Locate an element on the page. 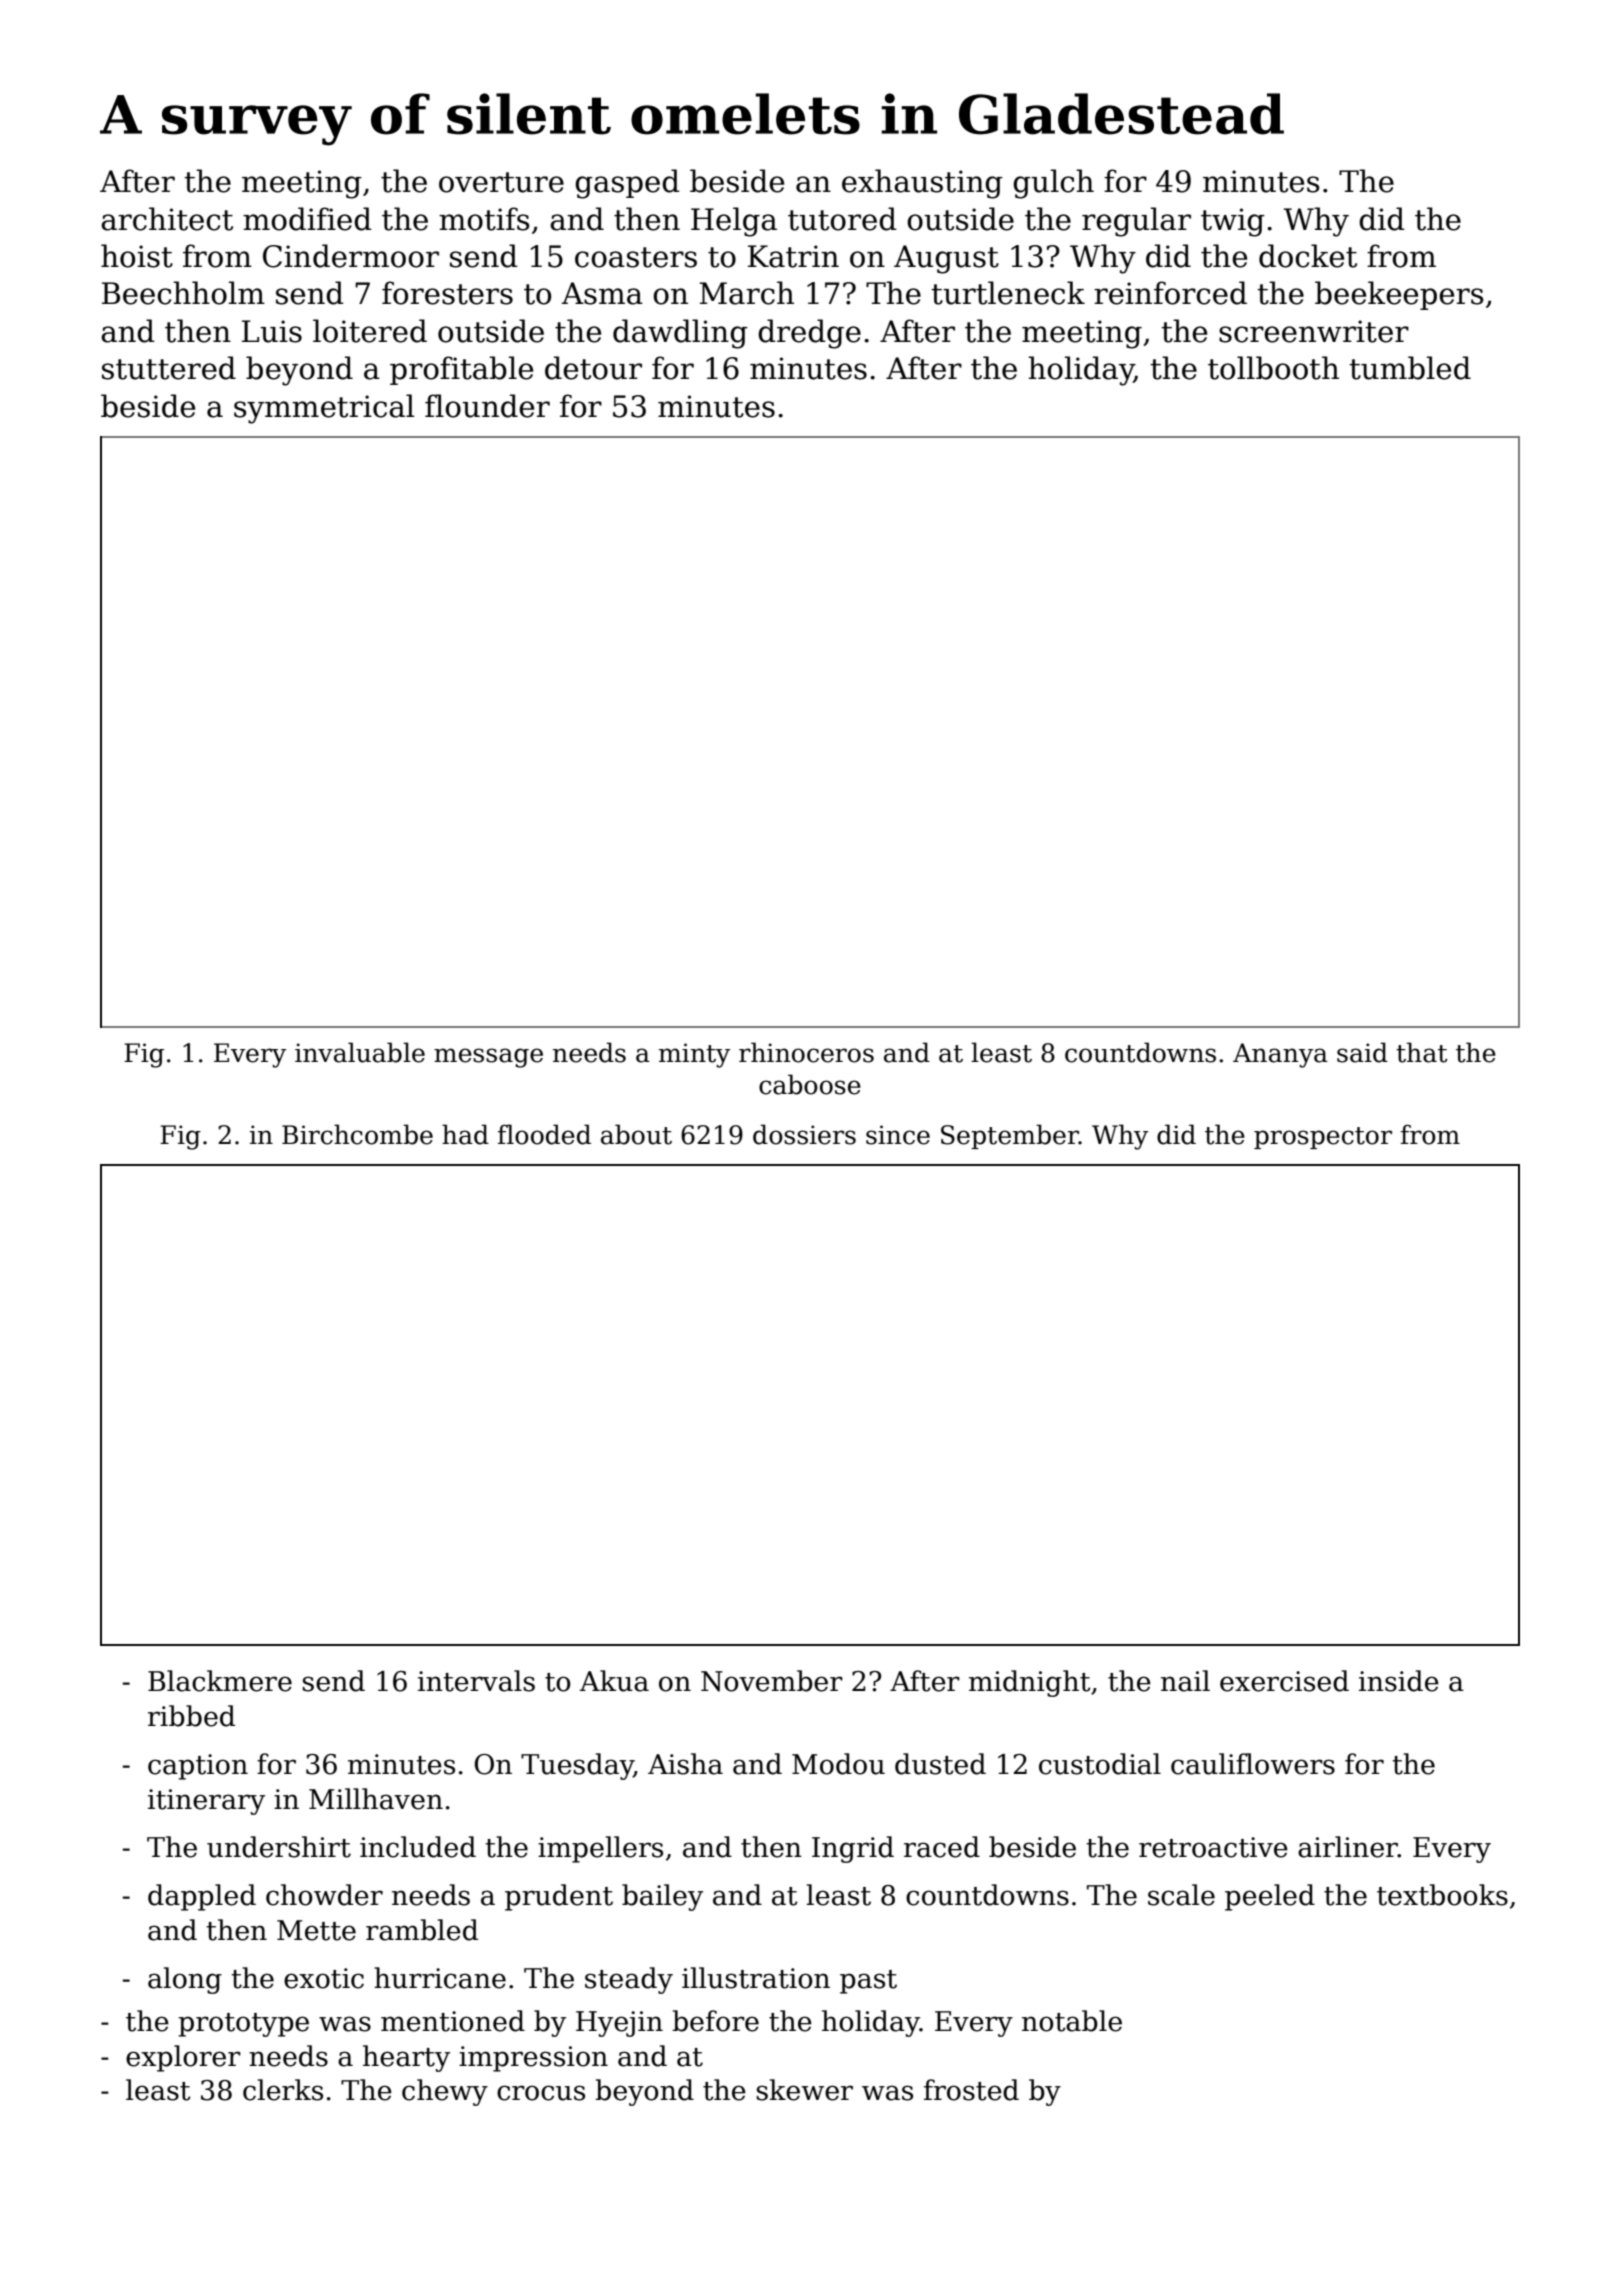 Image resolution: width=1620 pixels, height=2292 pixels. minty is located at coordinates (694, 1055).
